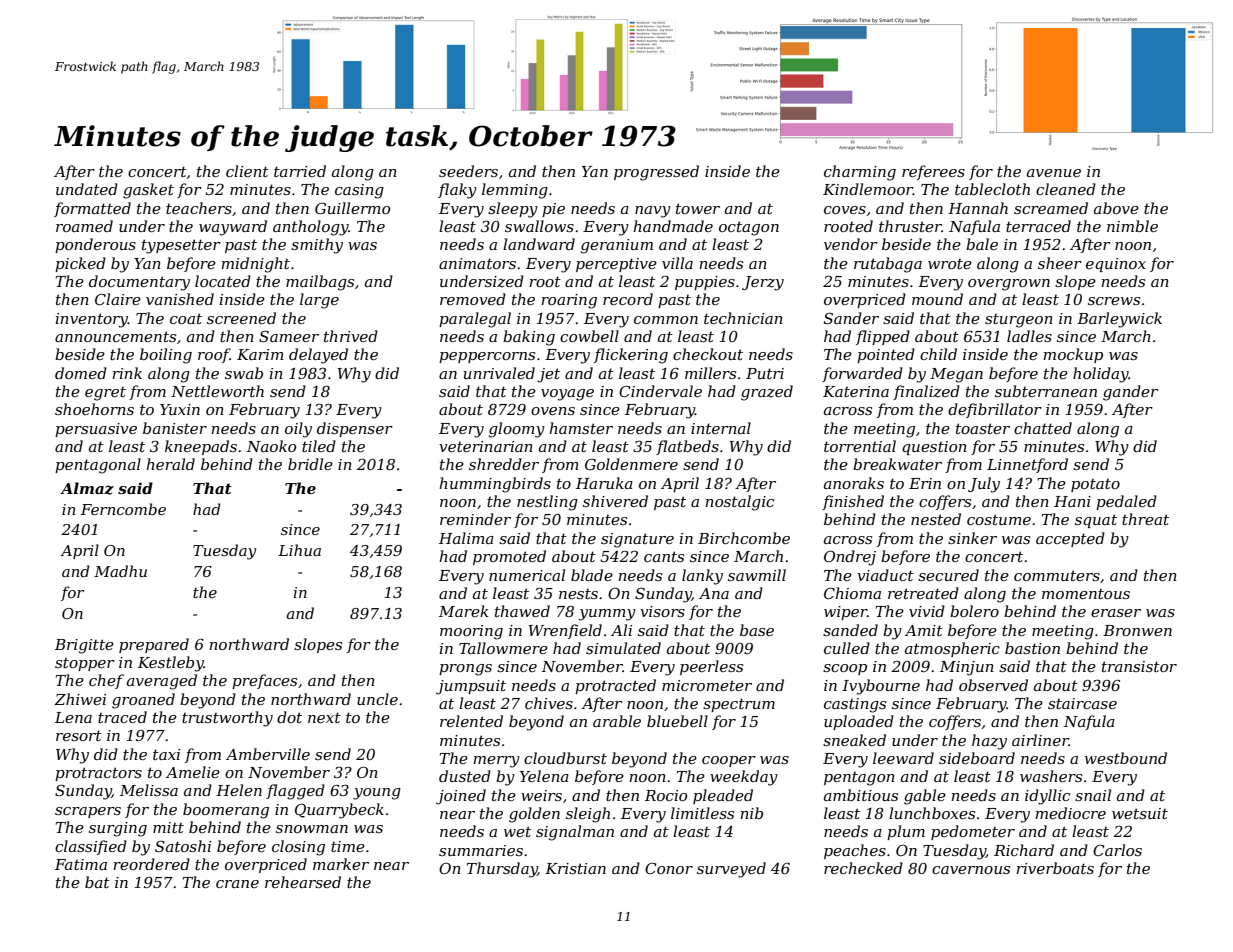 This screenshot has width=1233, height=952. What do you see at coordinates (471, 632) in the screenshot?
I see `mooring` at bounding box center [471, 632].
